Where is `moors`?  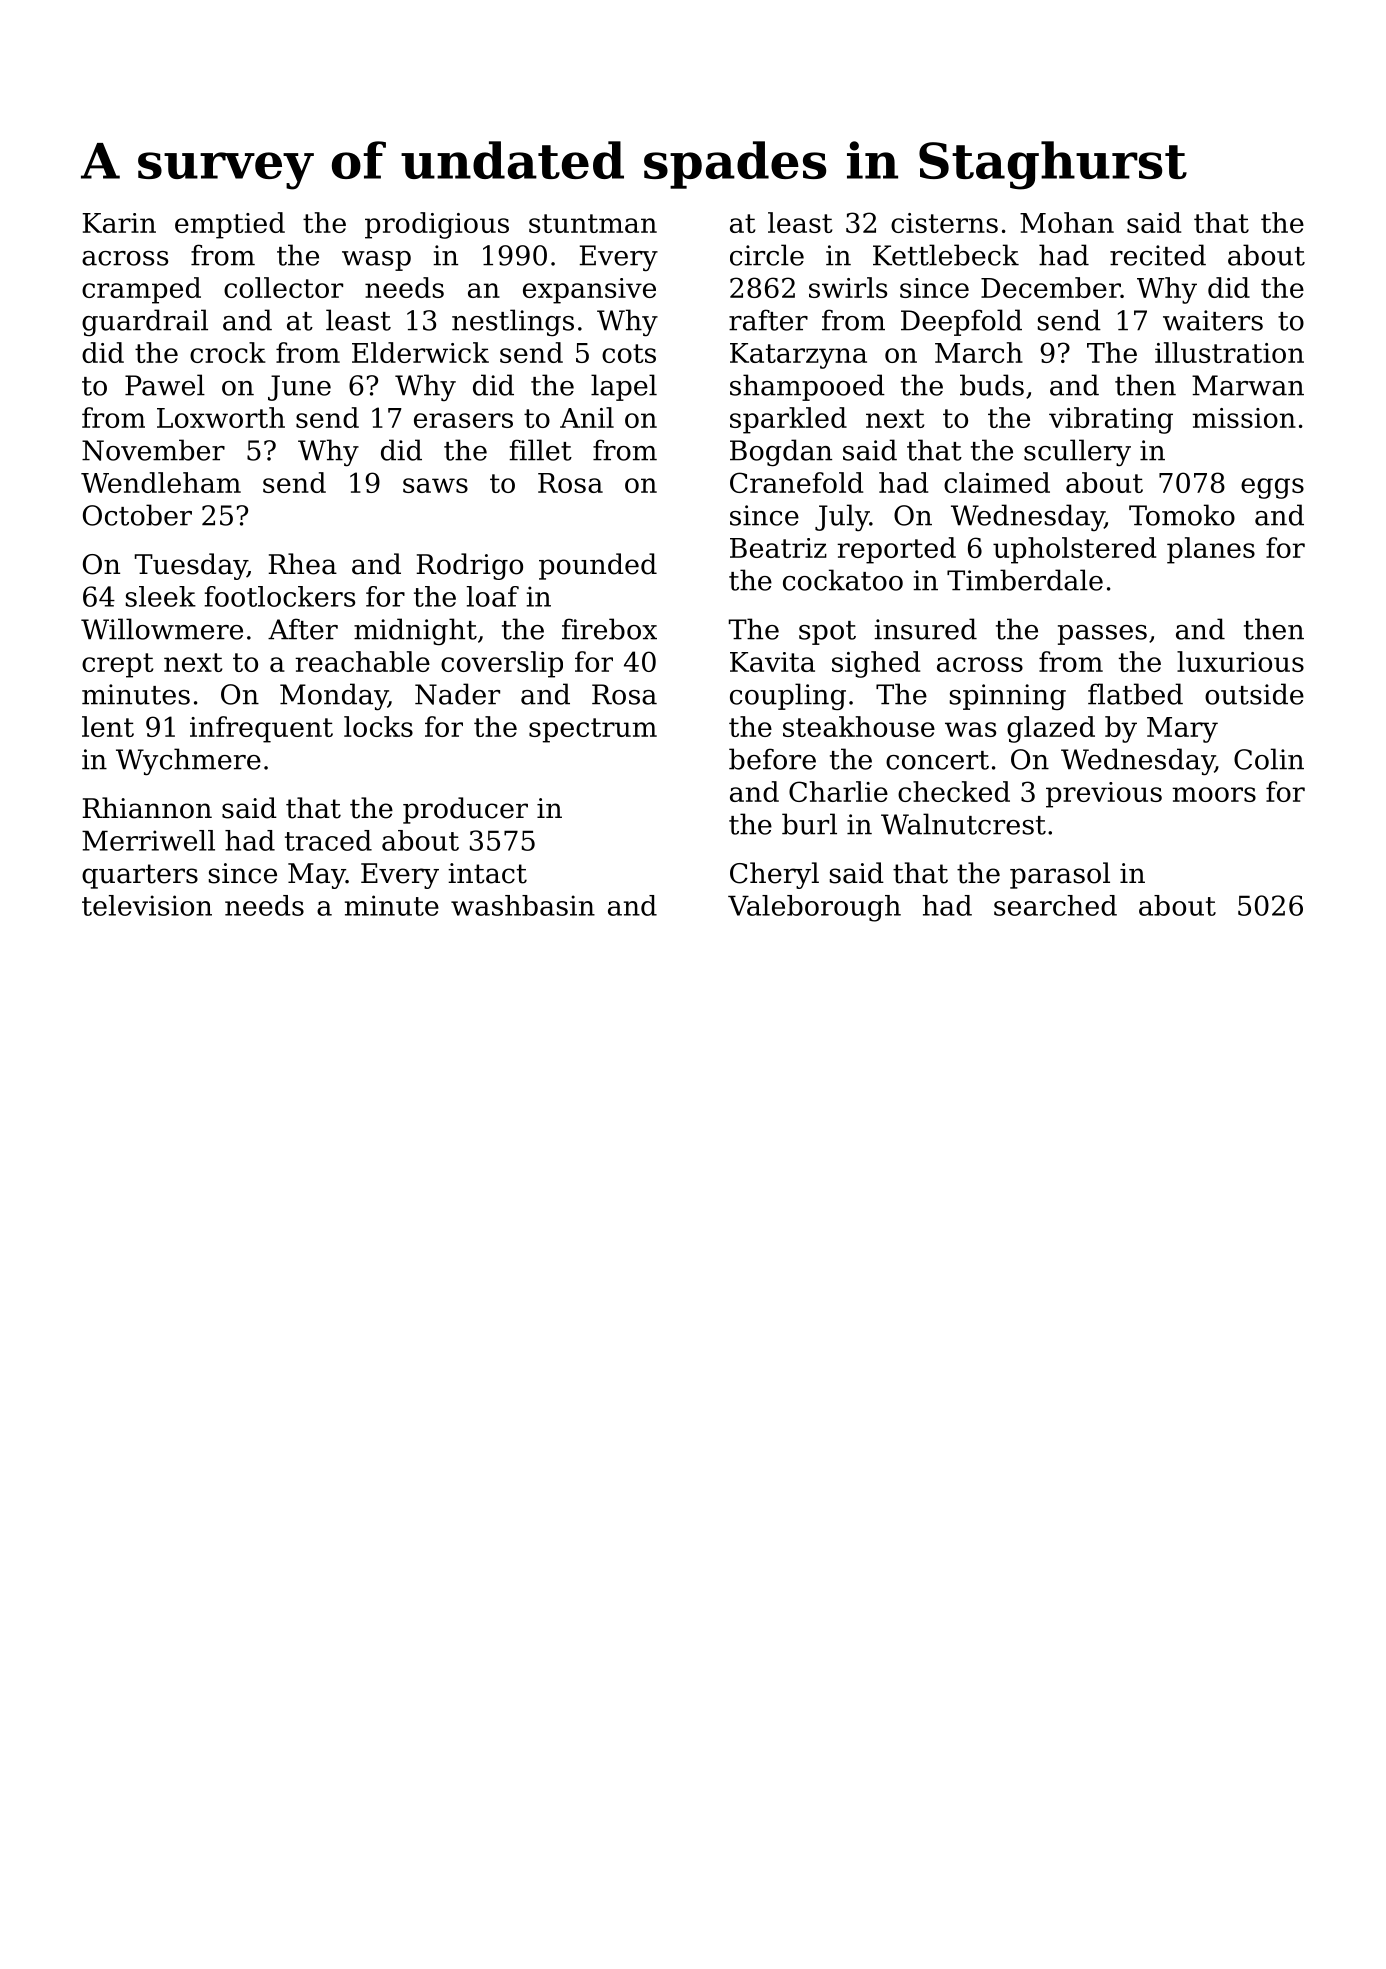
moors is located at coordinates (1214, 794).
